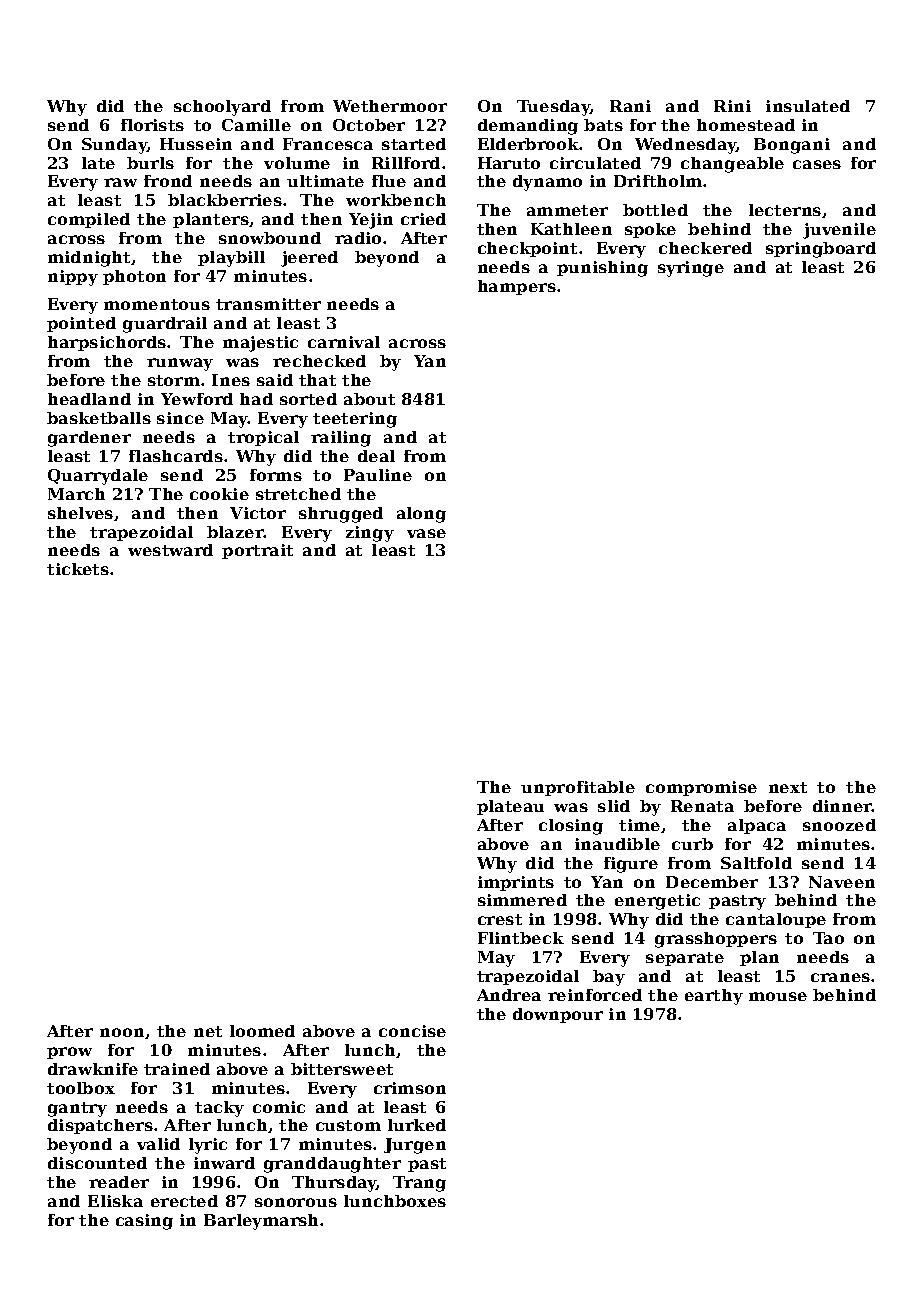  What do you see at coordinates (732, 106) in the screenshot?
I see `Rini` at bounding box center [732, 106].
